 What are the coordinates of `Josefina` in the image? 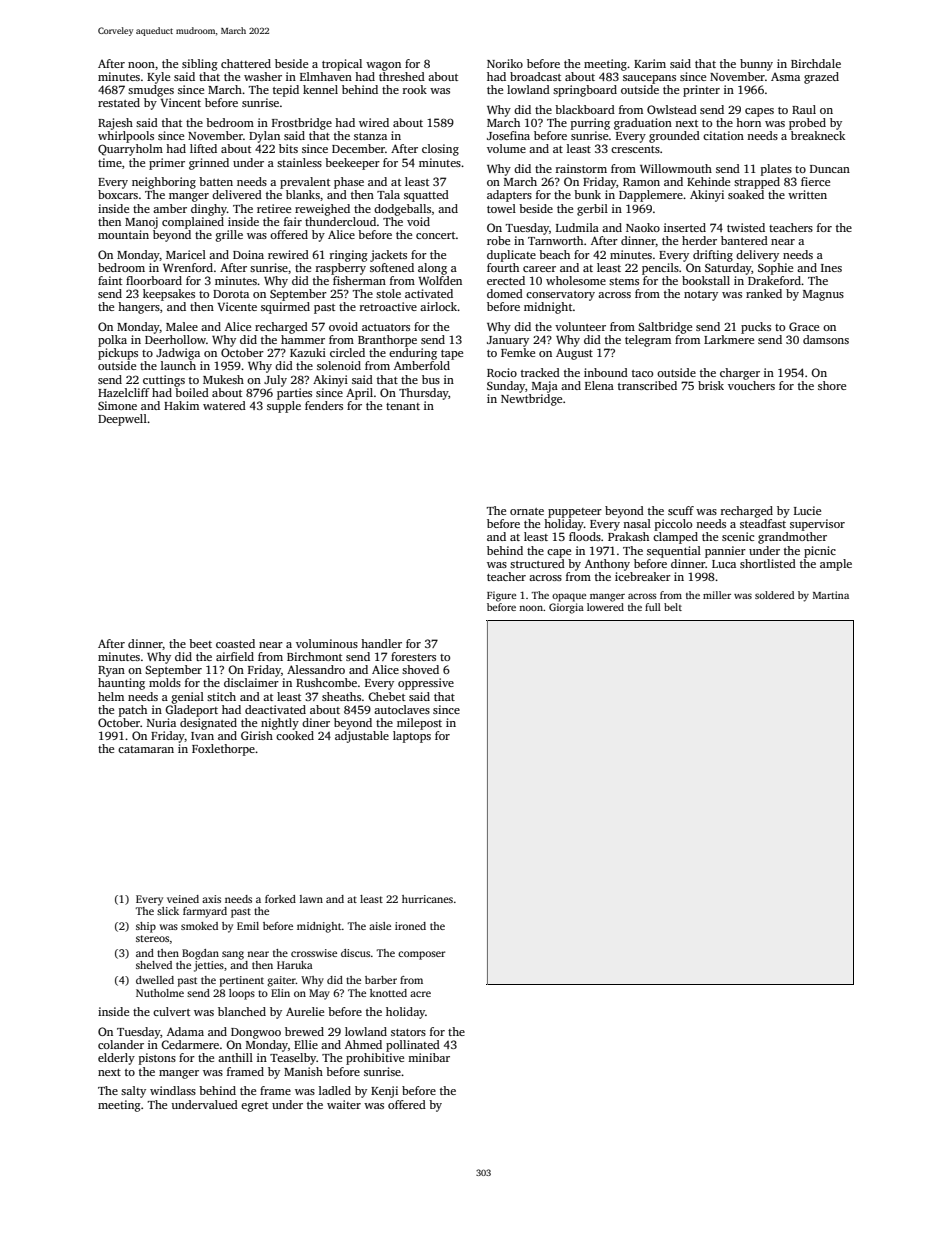 It's located at (508, 135).
